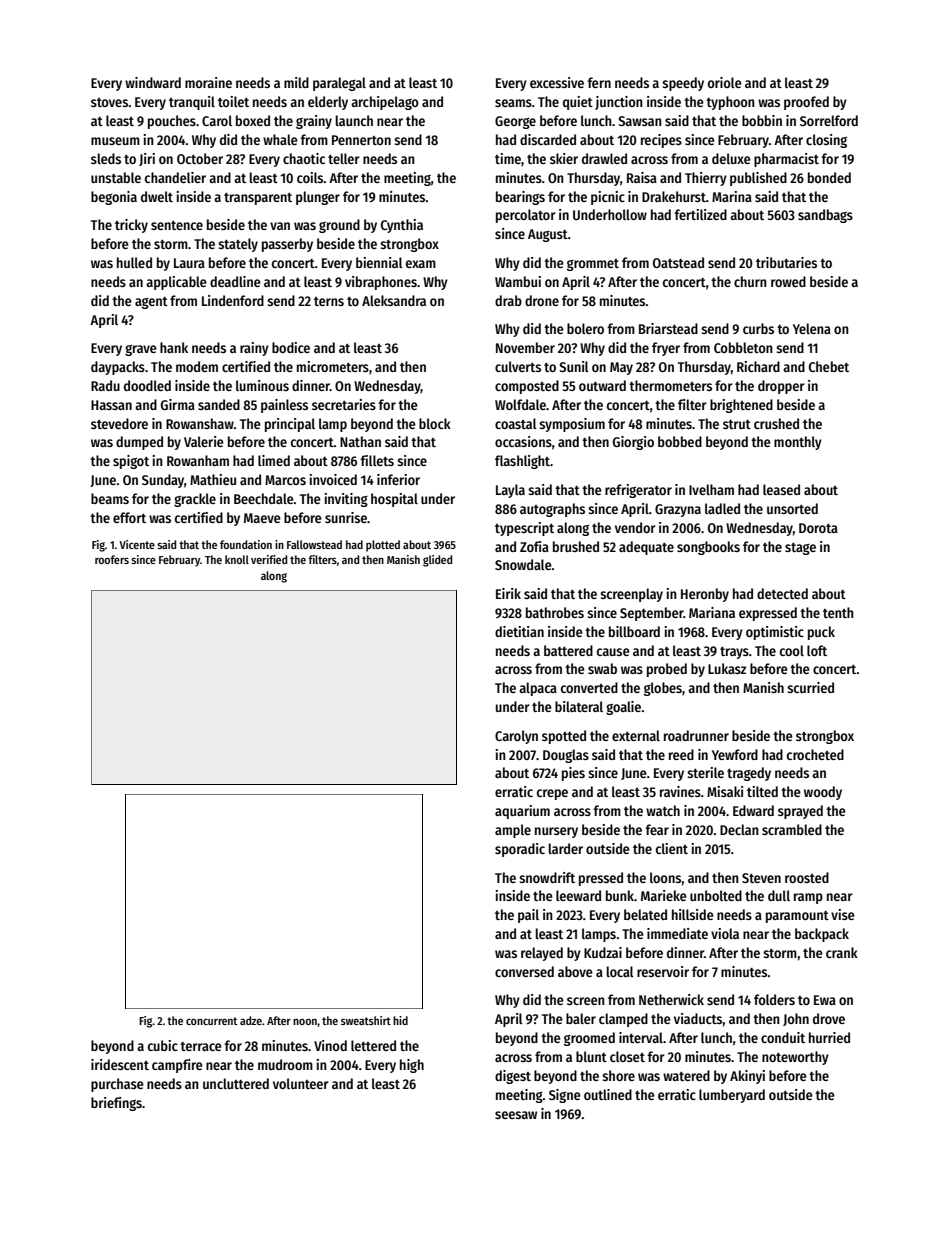 This page has height=1233, width=952. What do you see at coordinates (116, 1104) in the page?
I see `briefings` at bounding box center [116, 1104].
